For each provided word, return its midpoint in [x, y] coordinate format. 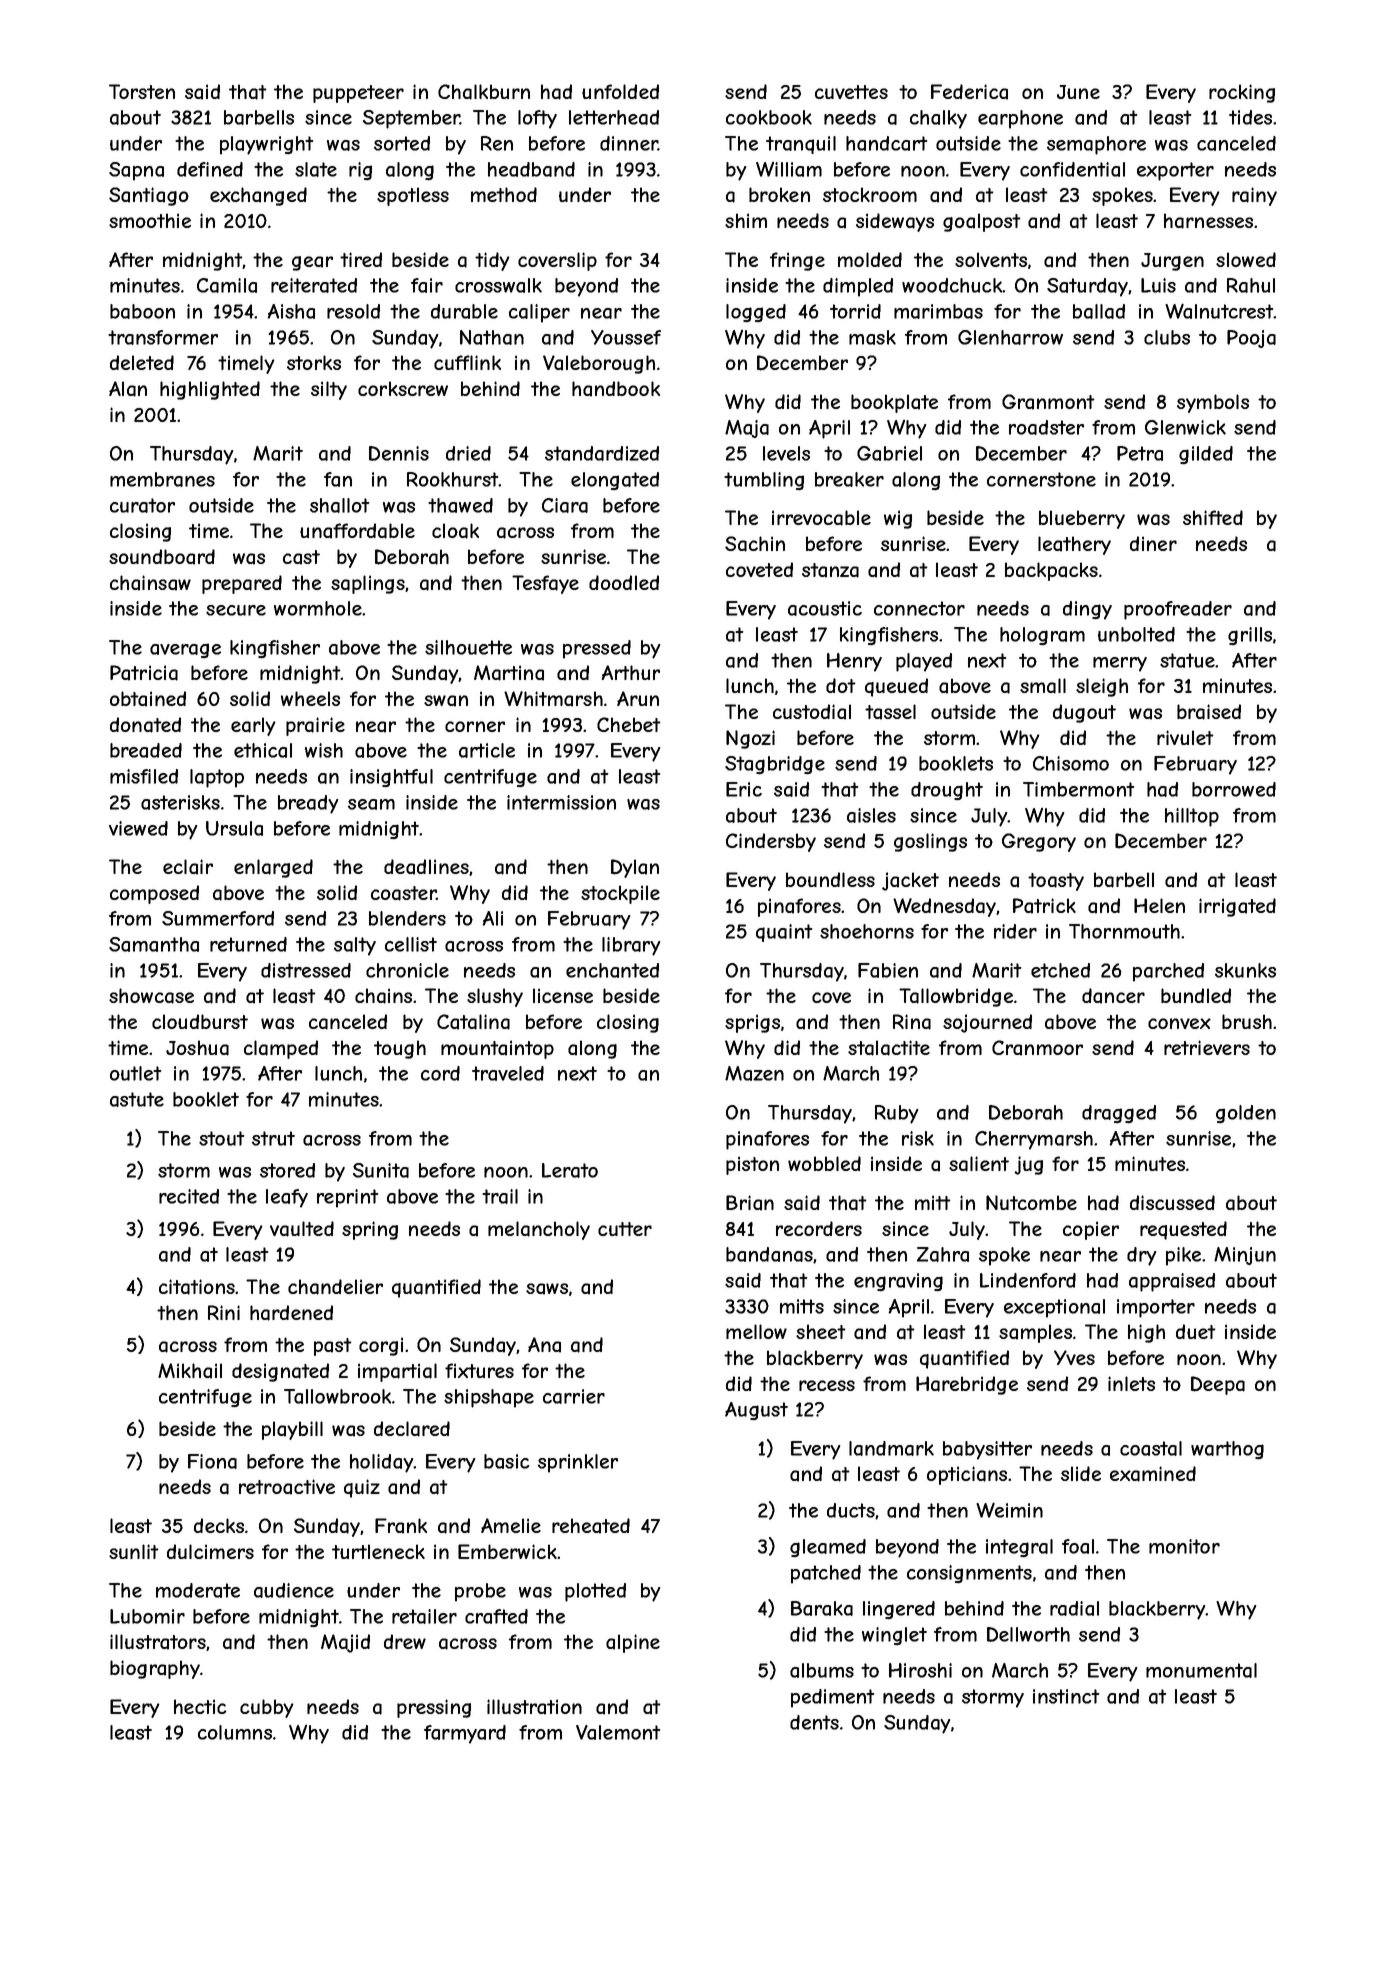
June [1078, 92]
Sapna [136, 171]
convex [1179, 1023]
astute [137, 1099]
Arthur [631, 672]
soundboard [162, 557]
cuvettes [851, 92]
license [563, 995]
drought [947, 791]
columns [235, 1732]
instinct [1066, 1696]
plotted [595, 1592]
